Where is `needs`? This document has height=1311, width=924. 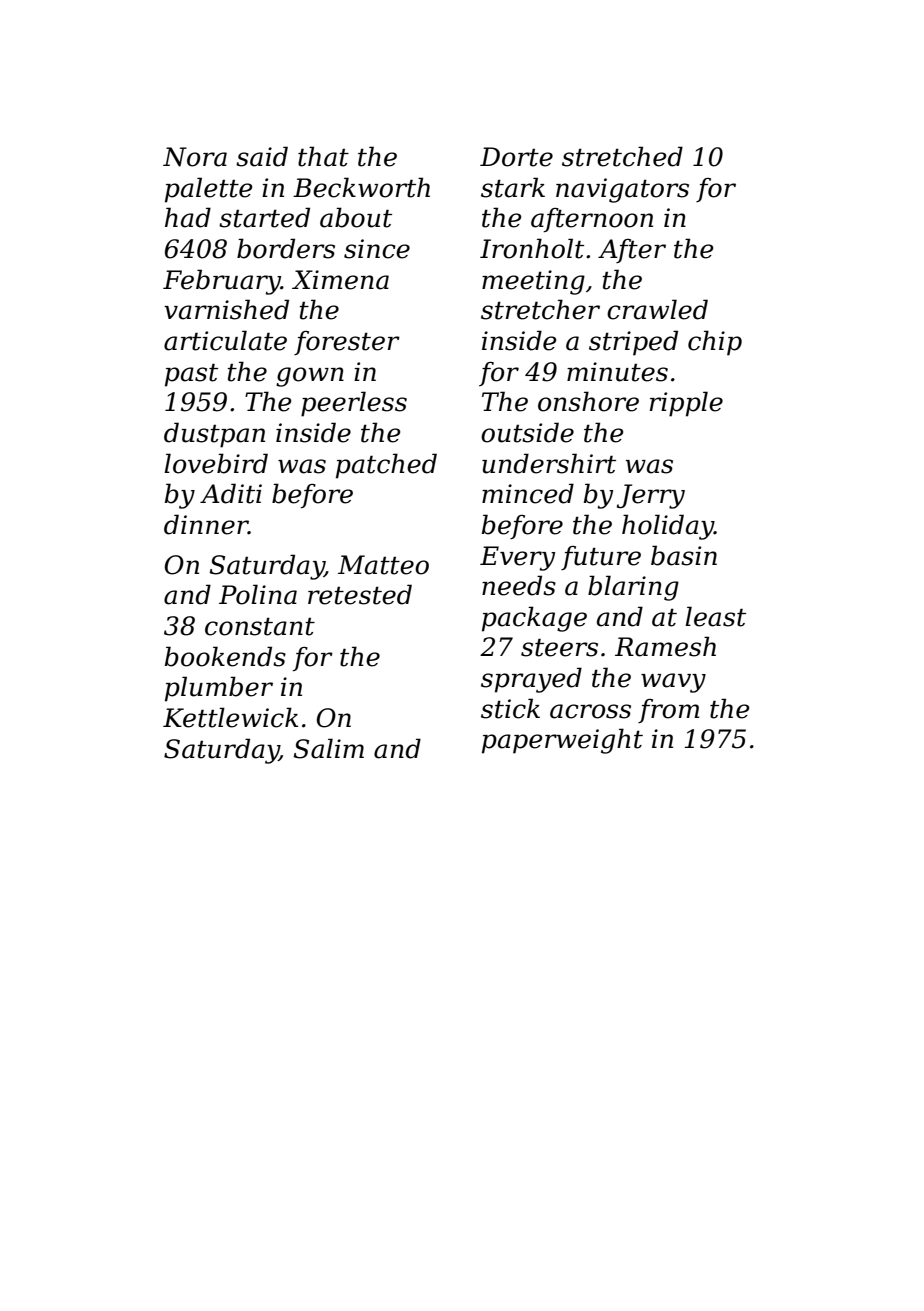
needs is located at coordinates (519, 585).
